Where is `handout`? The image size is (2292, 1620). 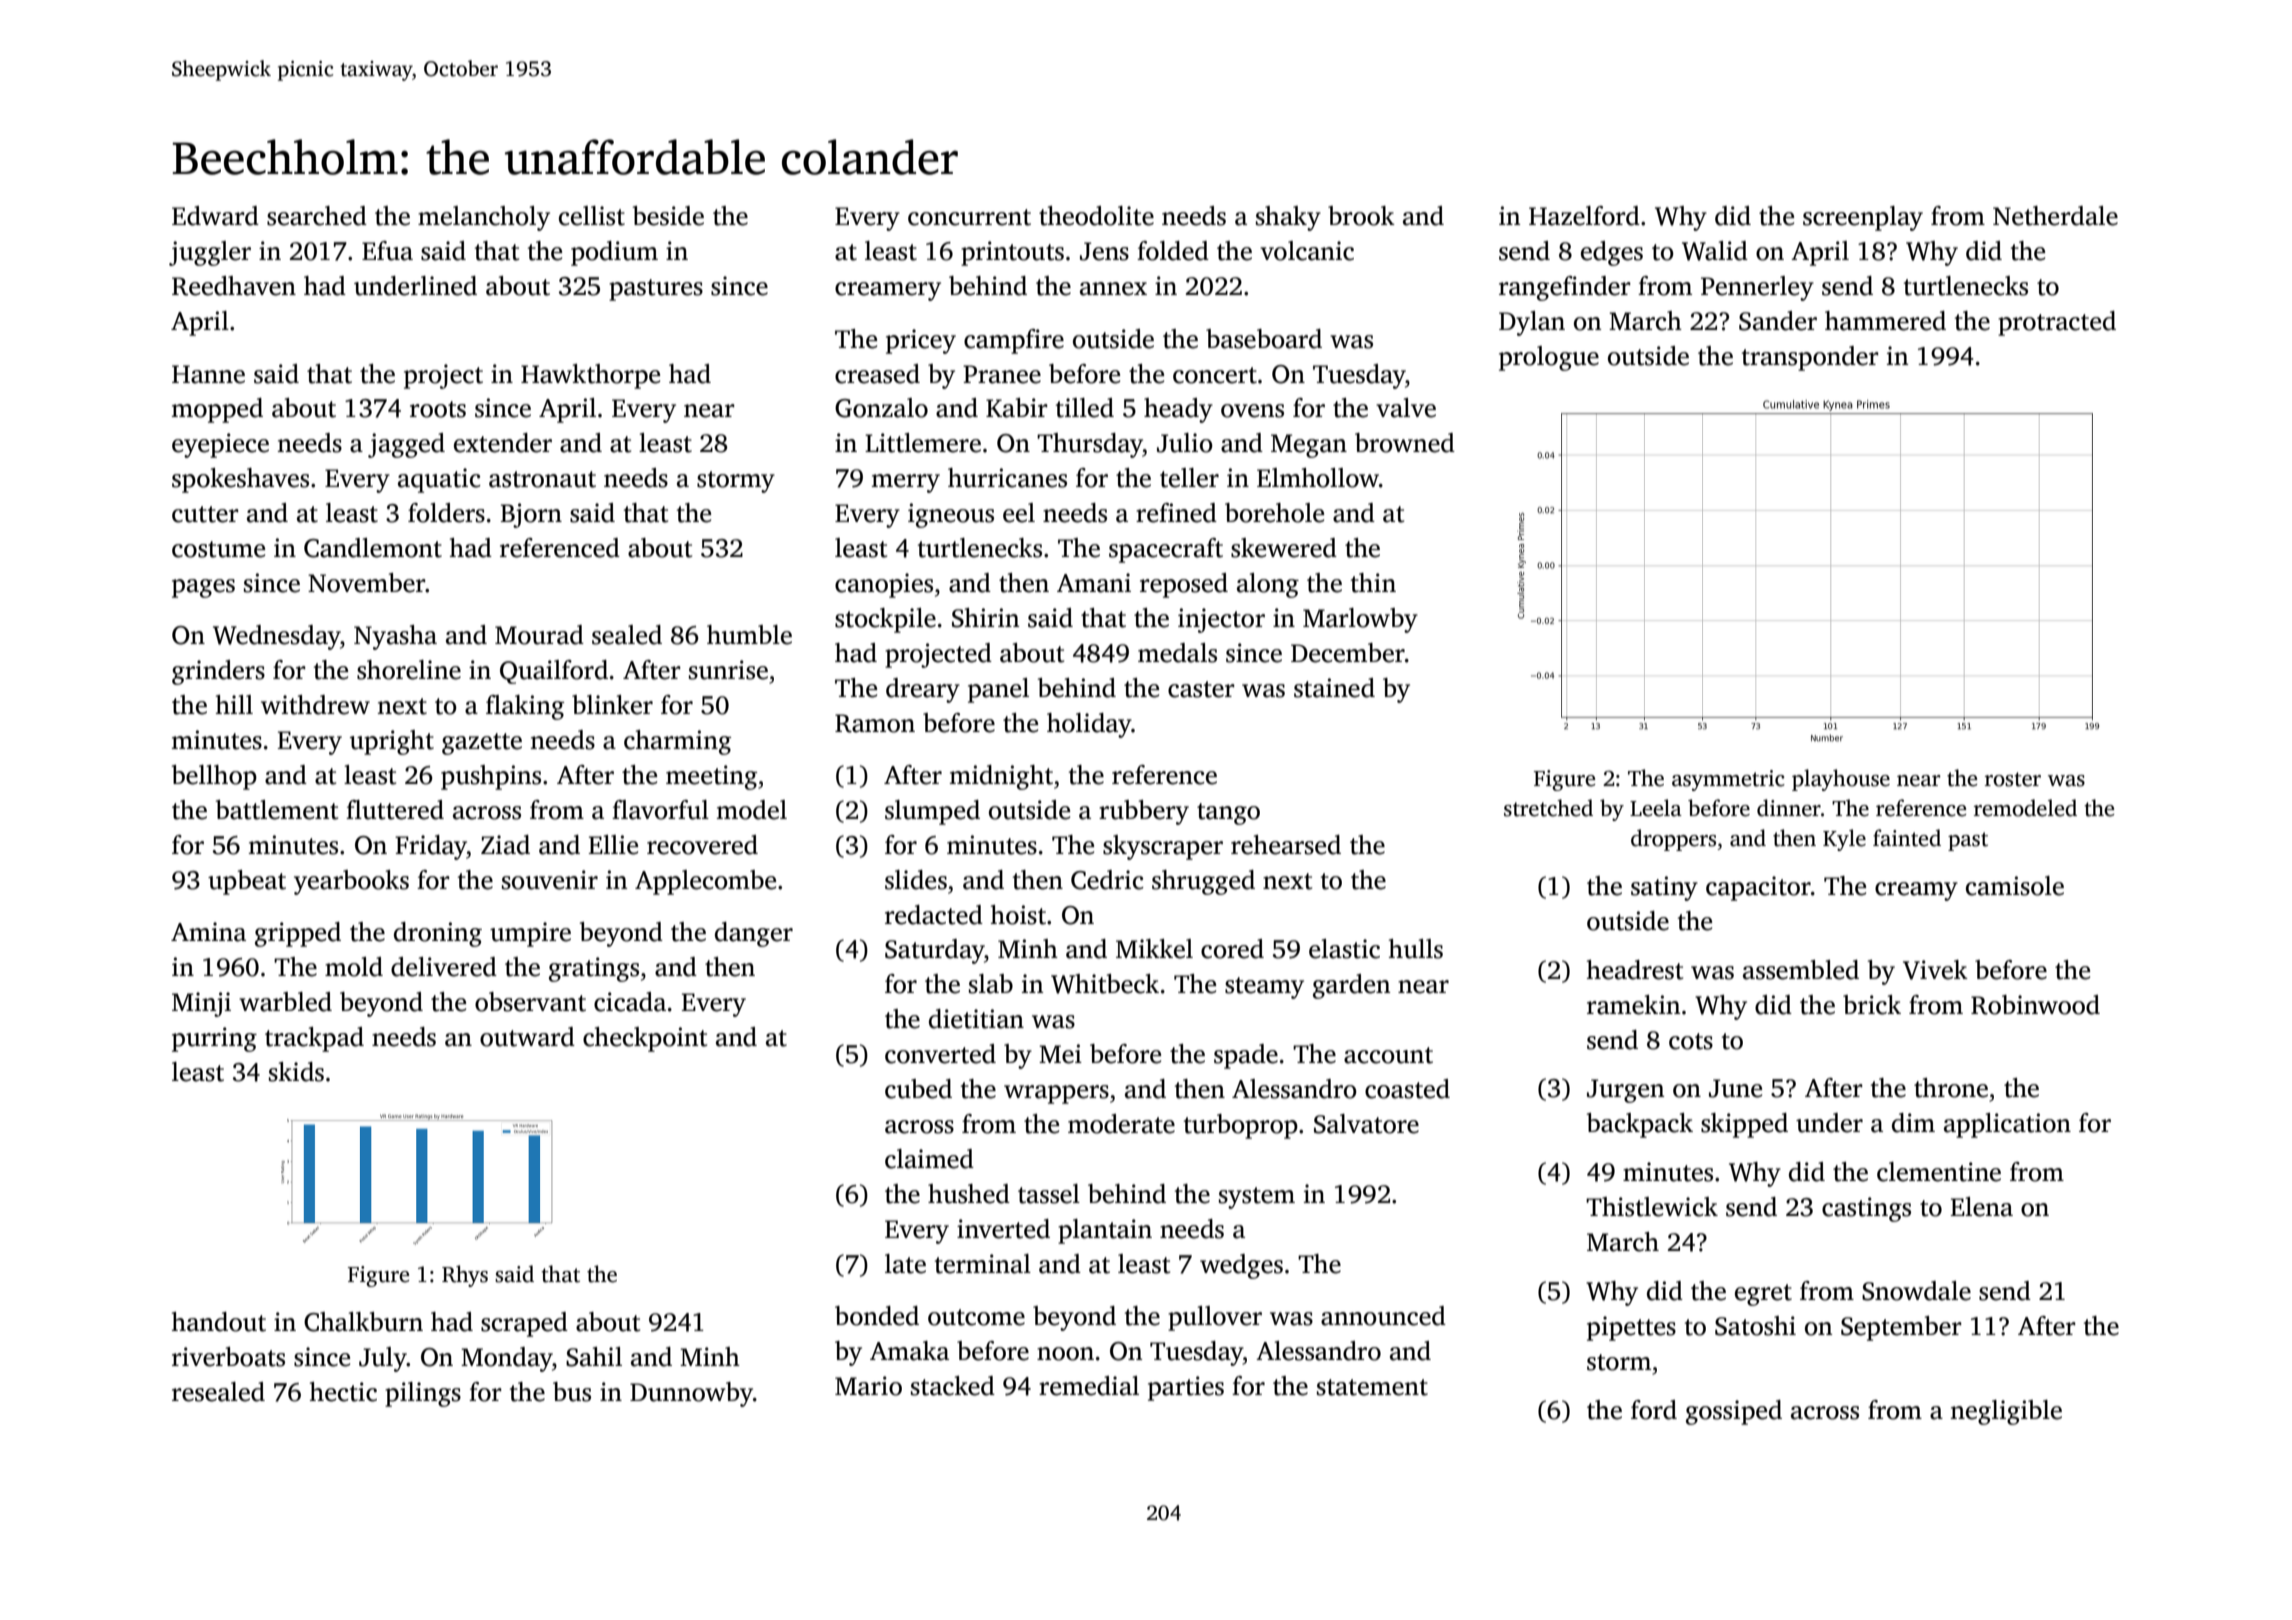 handout is located at coordinates (219, 1322).
